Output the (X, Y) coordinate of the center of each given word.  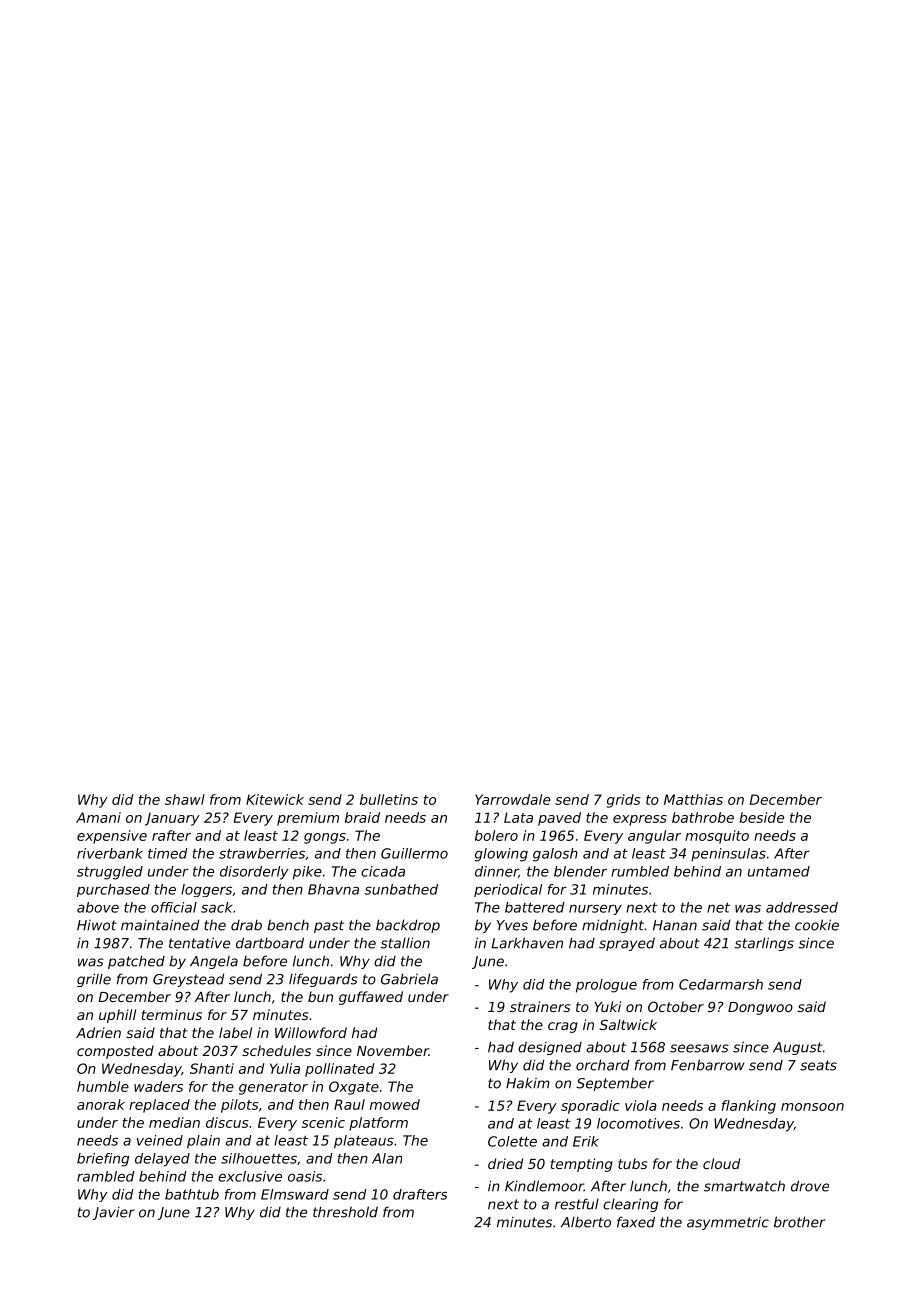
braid (362, 817)
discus (227, 1122)
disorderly (254, 873)
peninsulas (728, 855)
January (172, 819)
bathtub (192, 1194)
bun (320, 996)
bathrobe (703, 817)
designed (550, 1048)
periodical (508, 890)
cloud (721, 1163)
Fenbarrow (707, 1065)
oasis (305, 1176)
